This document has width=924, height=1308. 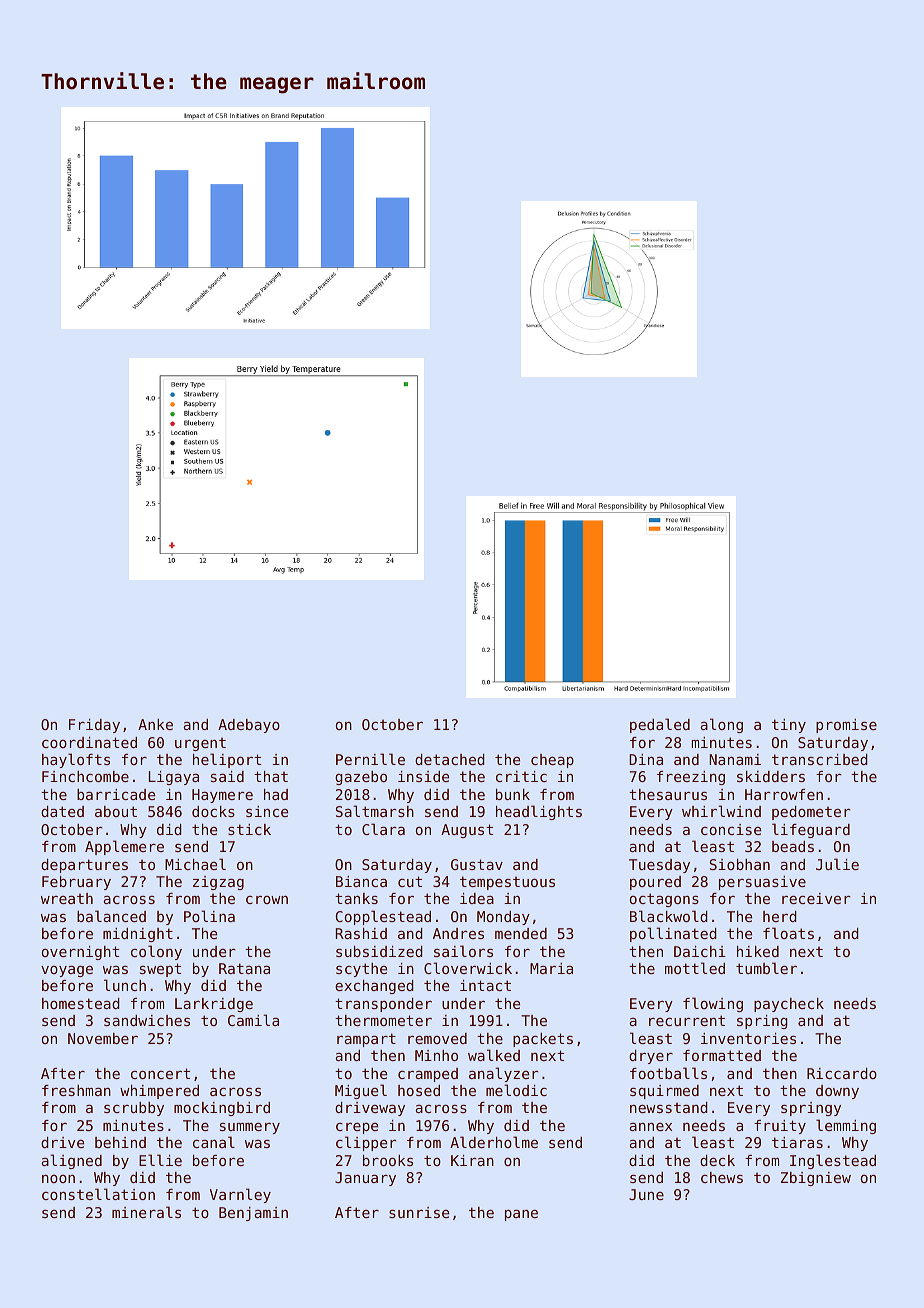 I want to click on wreath, so click(x=67, y=898).
